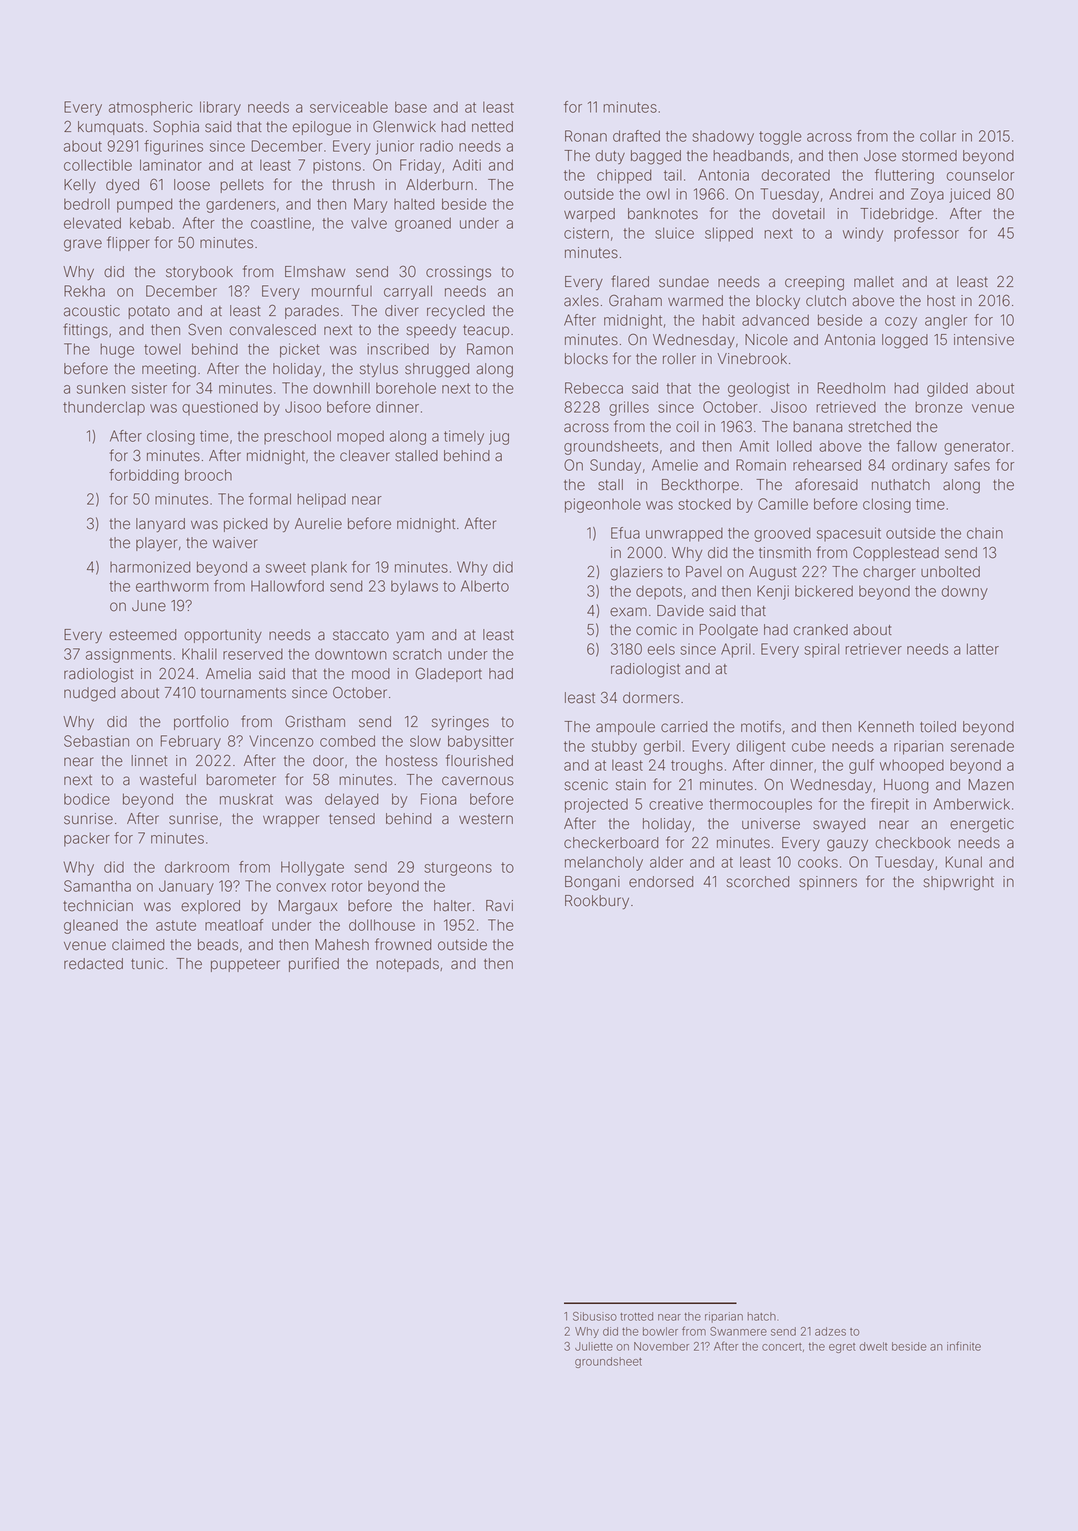 This image has width=1078, height=1531. I want to click on Rookbury, so click(597, 902).
